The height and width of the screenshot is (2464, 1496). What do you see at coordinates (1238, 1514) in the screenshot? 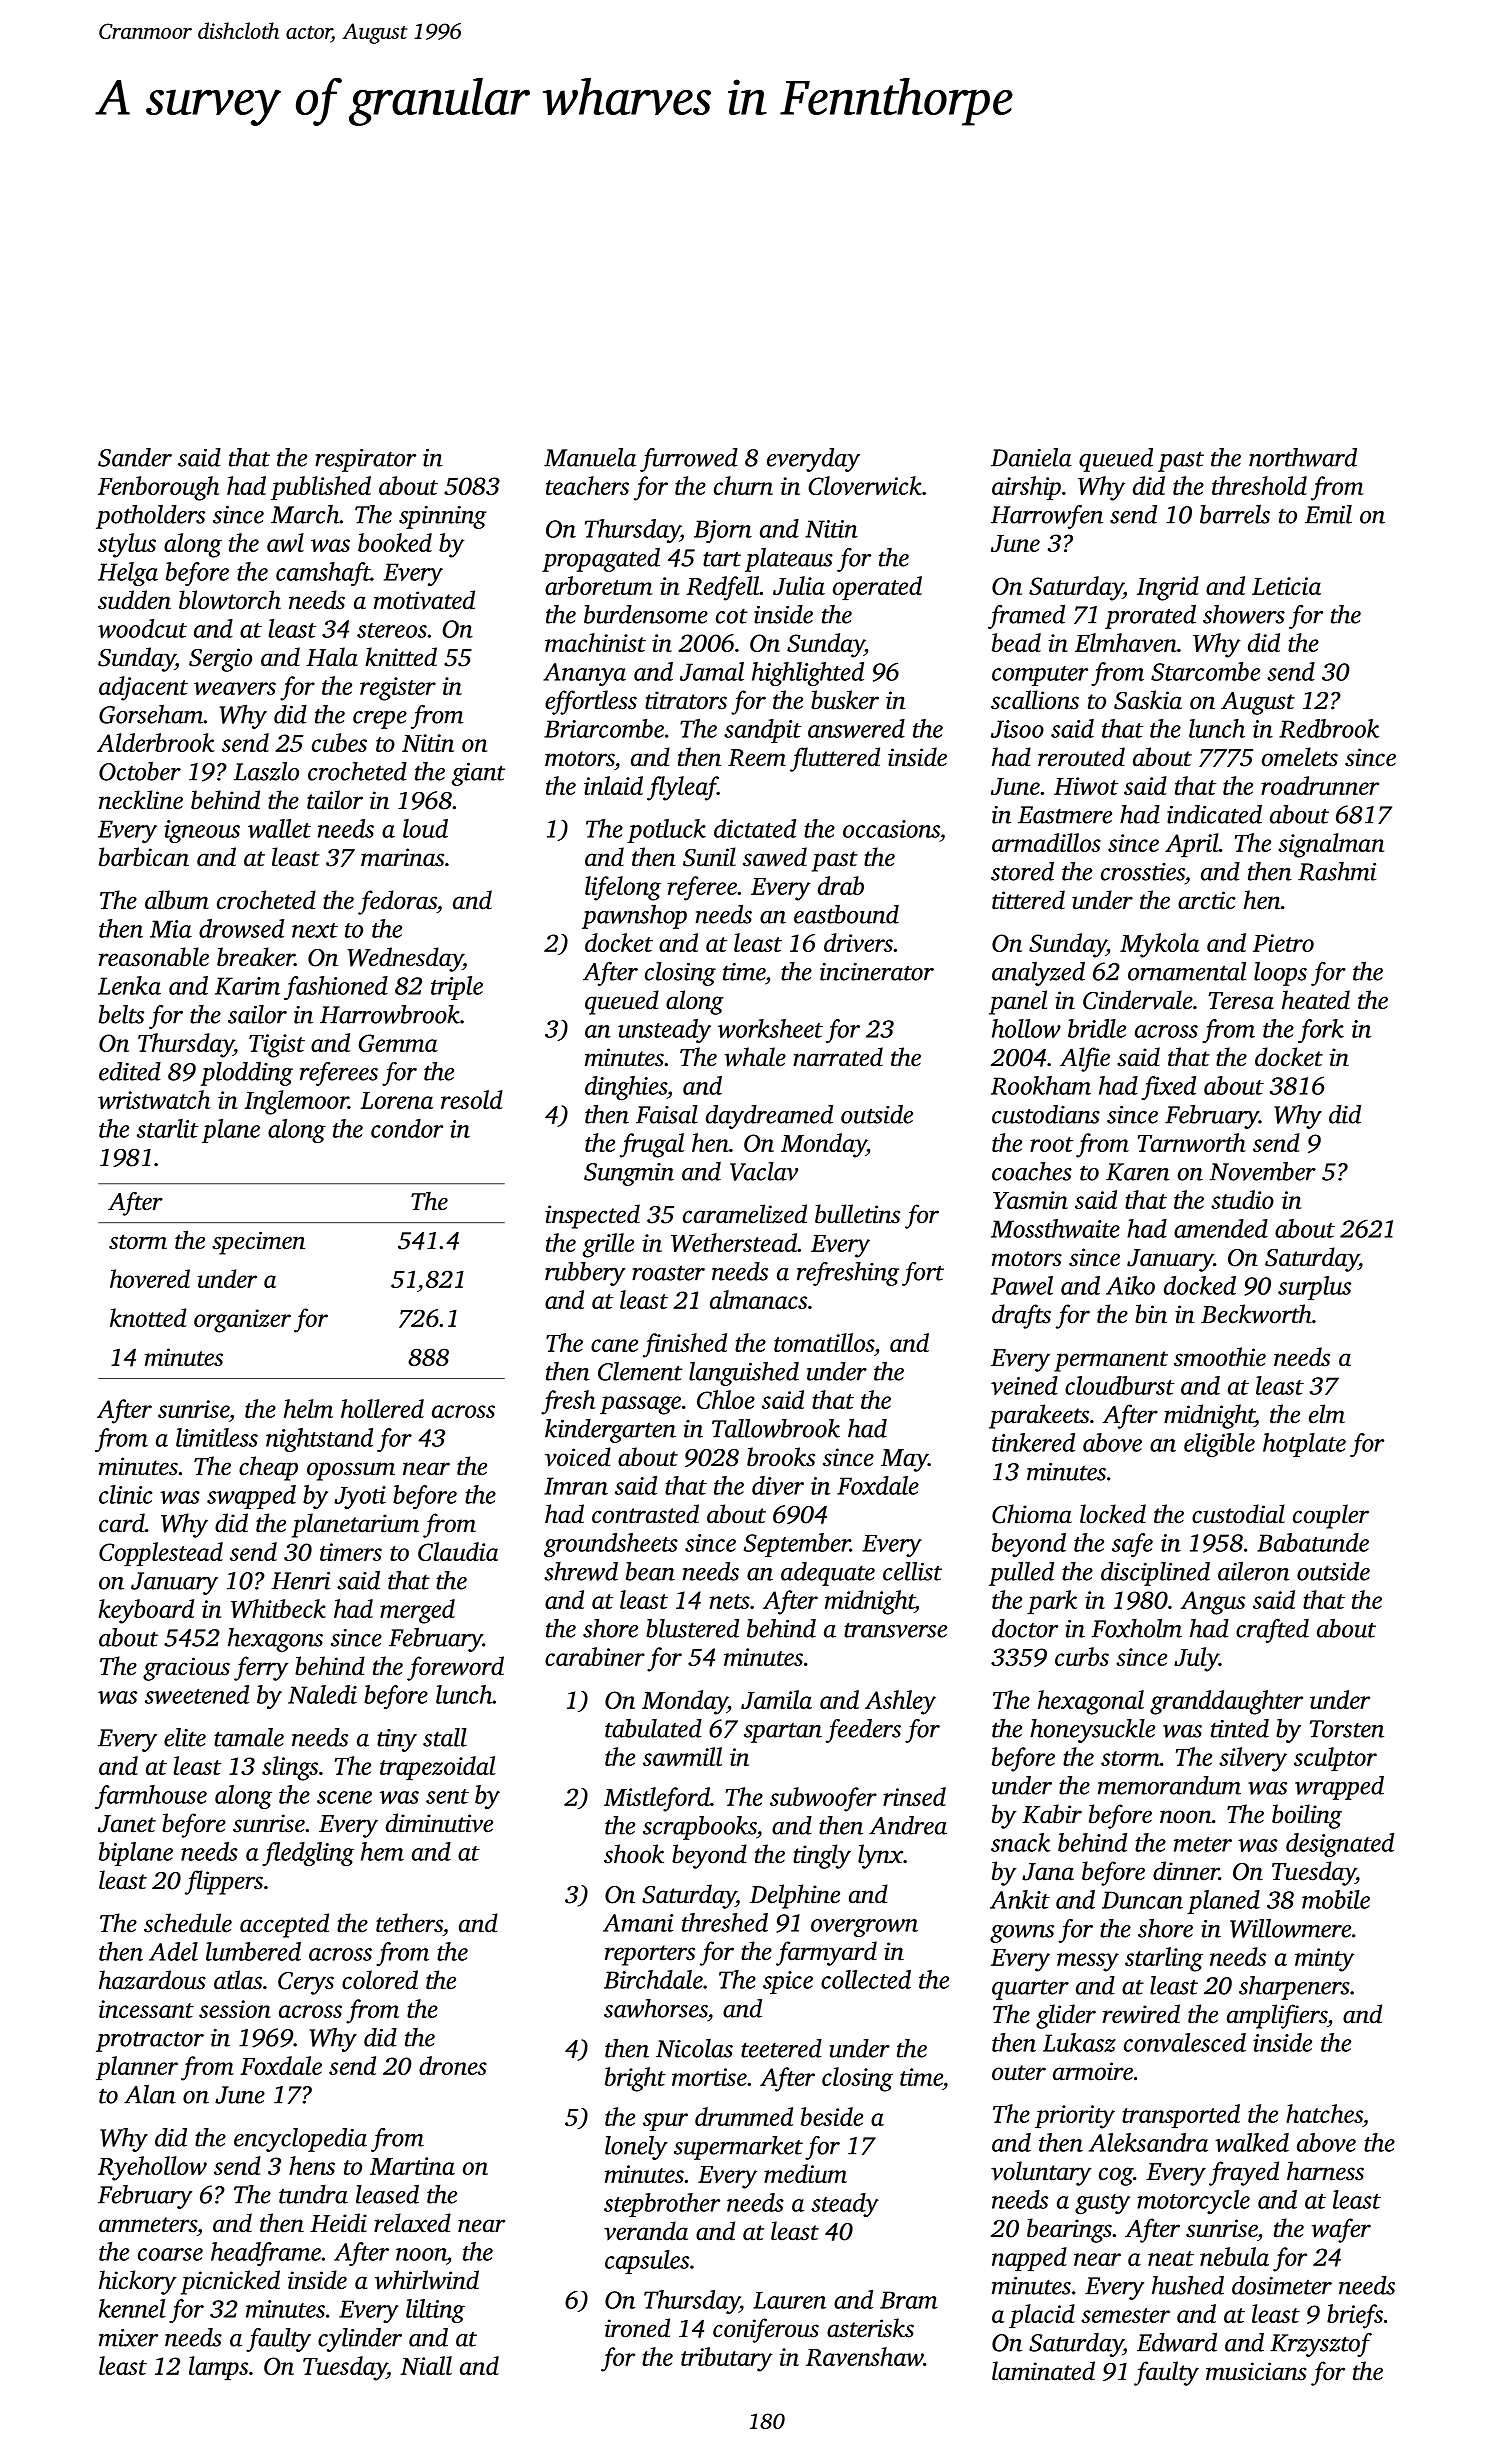
I see `custodial` at bounding box center [1238, 1514].
